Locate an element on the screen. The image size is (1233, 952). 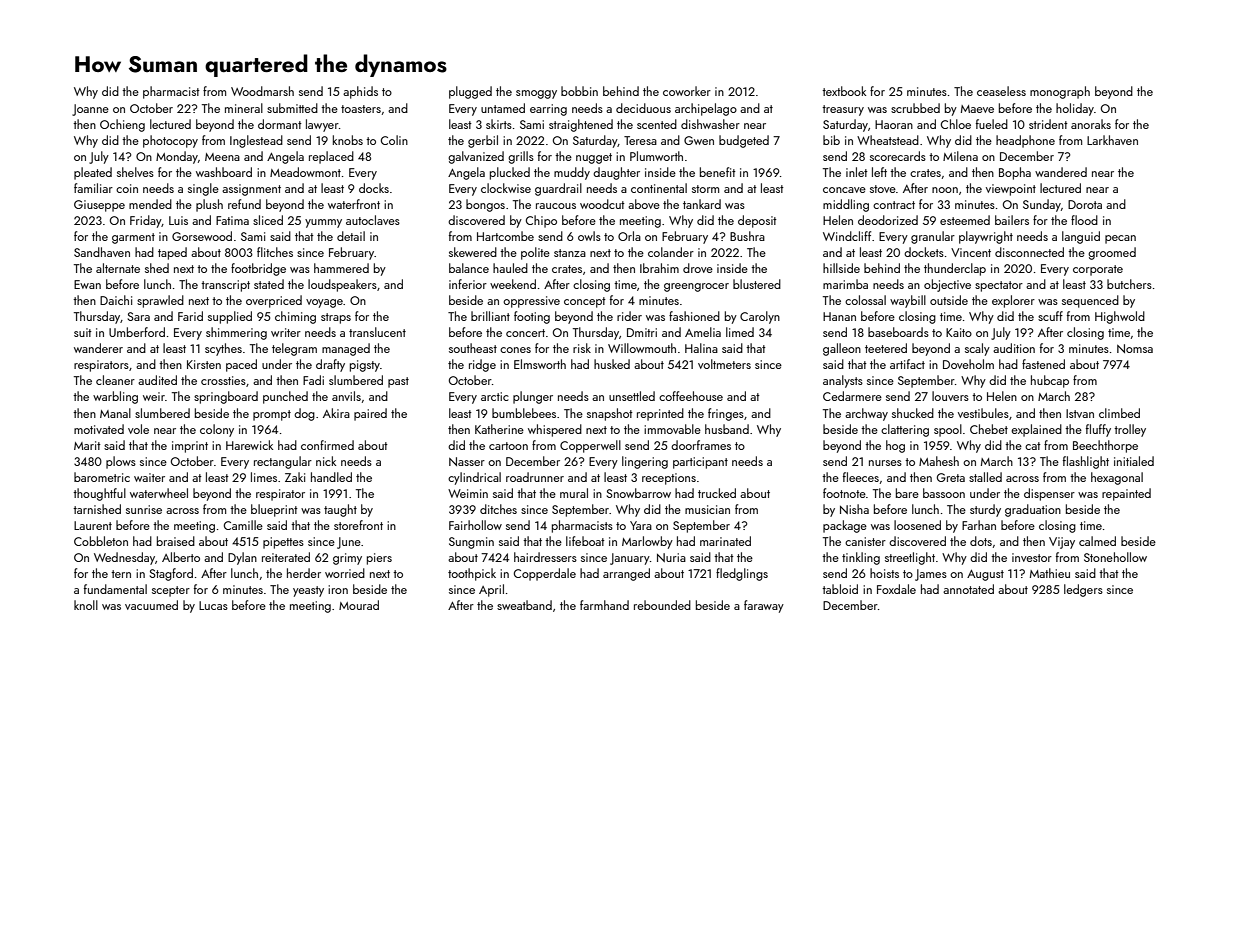
Mourad is located at coordinates (359, 605).
